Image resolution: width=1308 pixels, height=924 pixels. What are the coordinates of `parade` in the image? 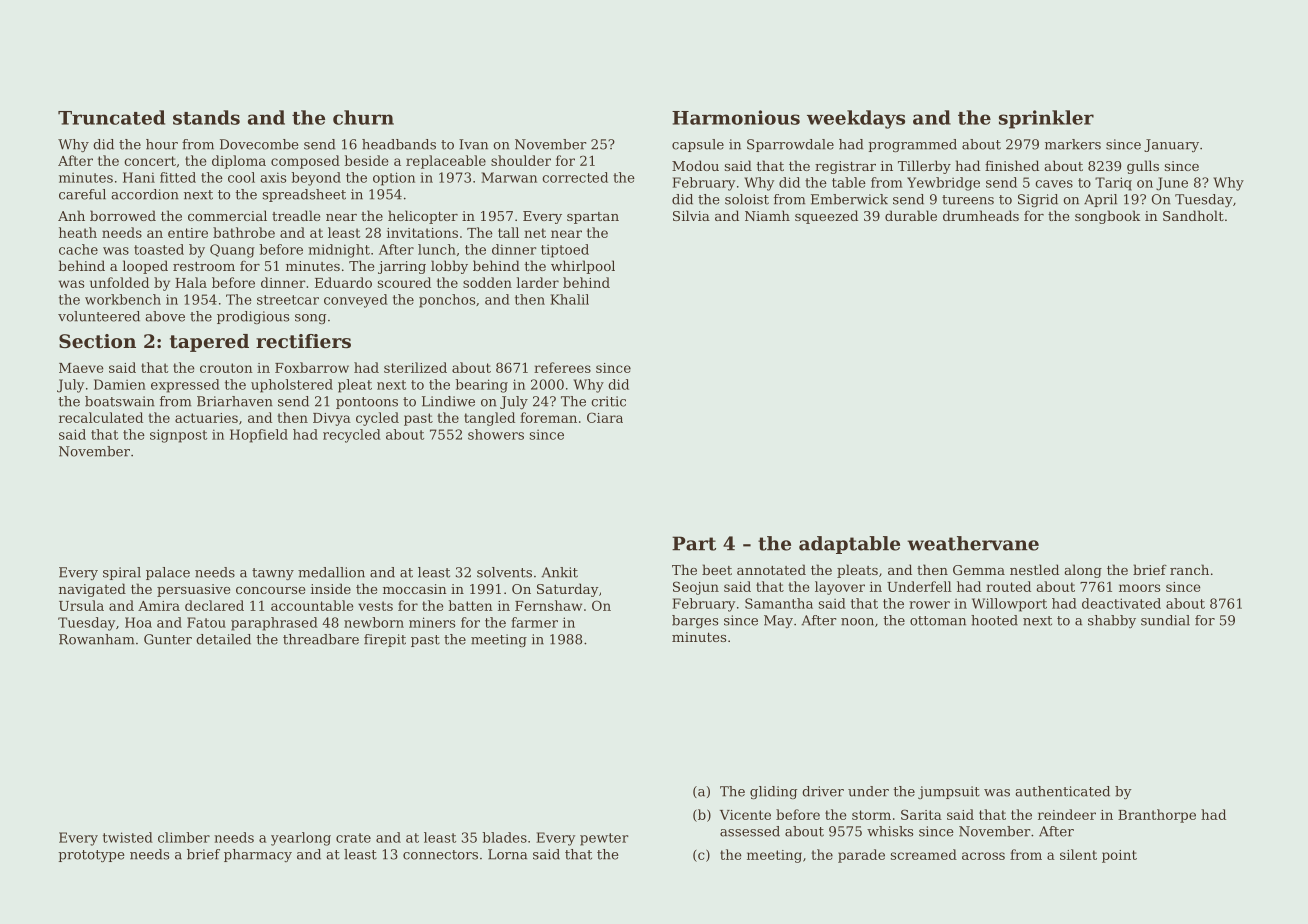 It's located at (861, 856).
